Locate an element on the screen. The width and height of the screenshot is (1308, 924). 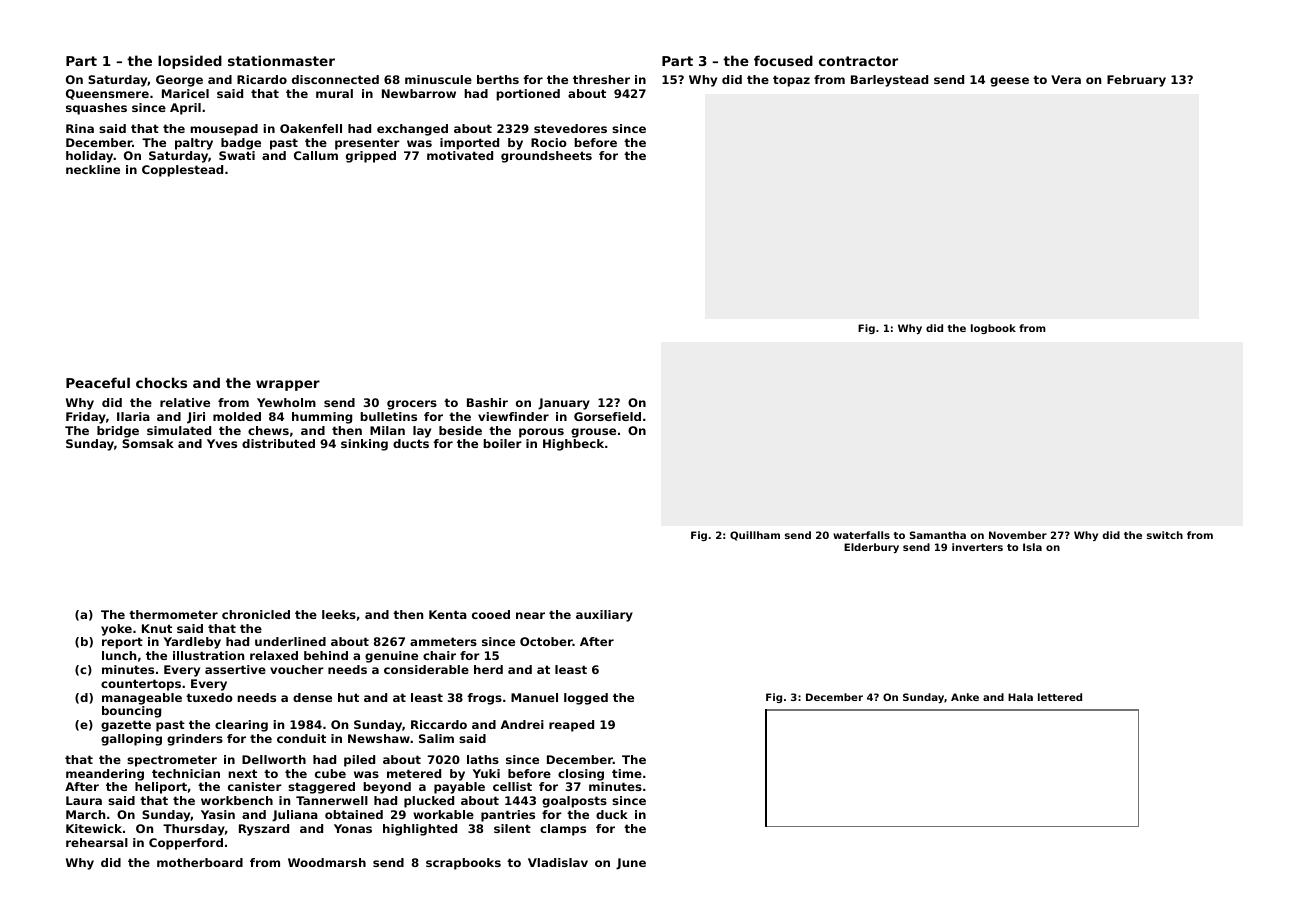
heliport is located at coordinates (161, 788).
